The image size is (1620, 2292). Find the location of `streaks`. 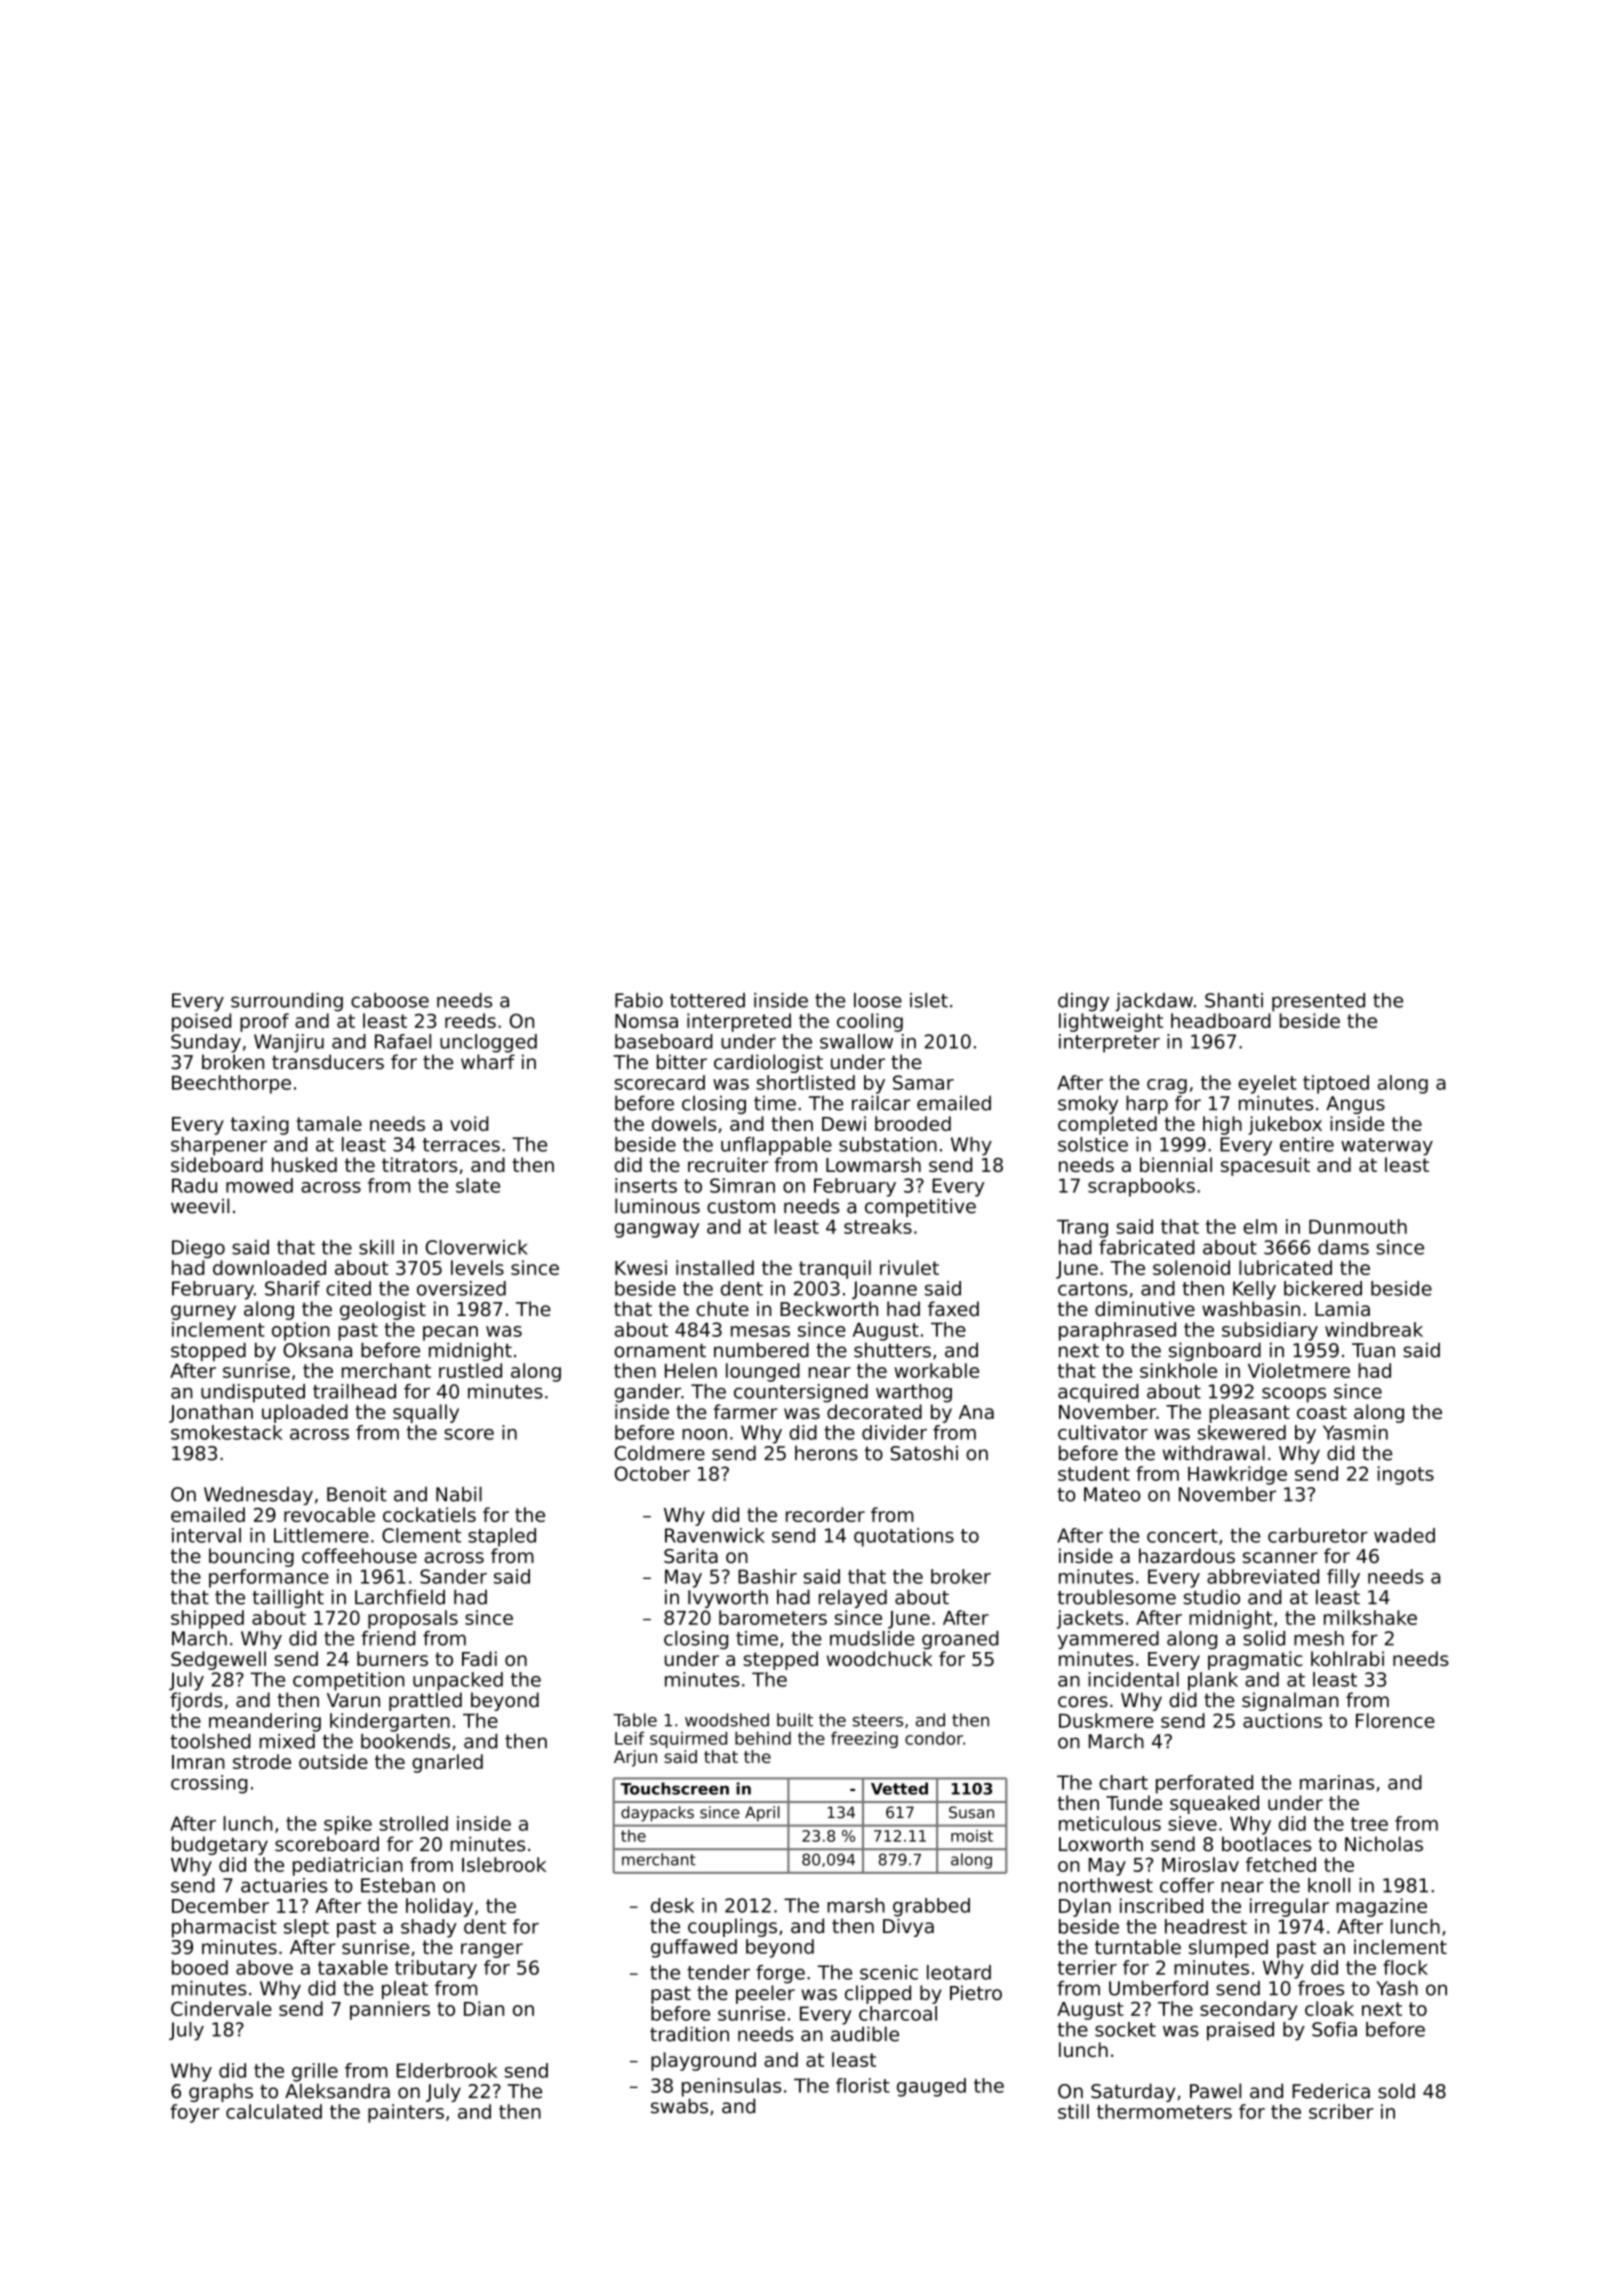

streaks is located at coordinates (878, 1226).
